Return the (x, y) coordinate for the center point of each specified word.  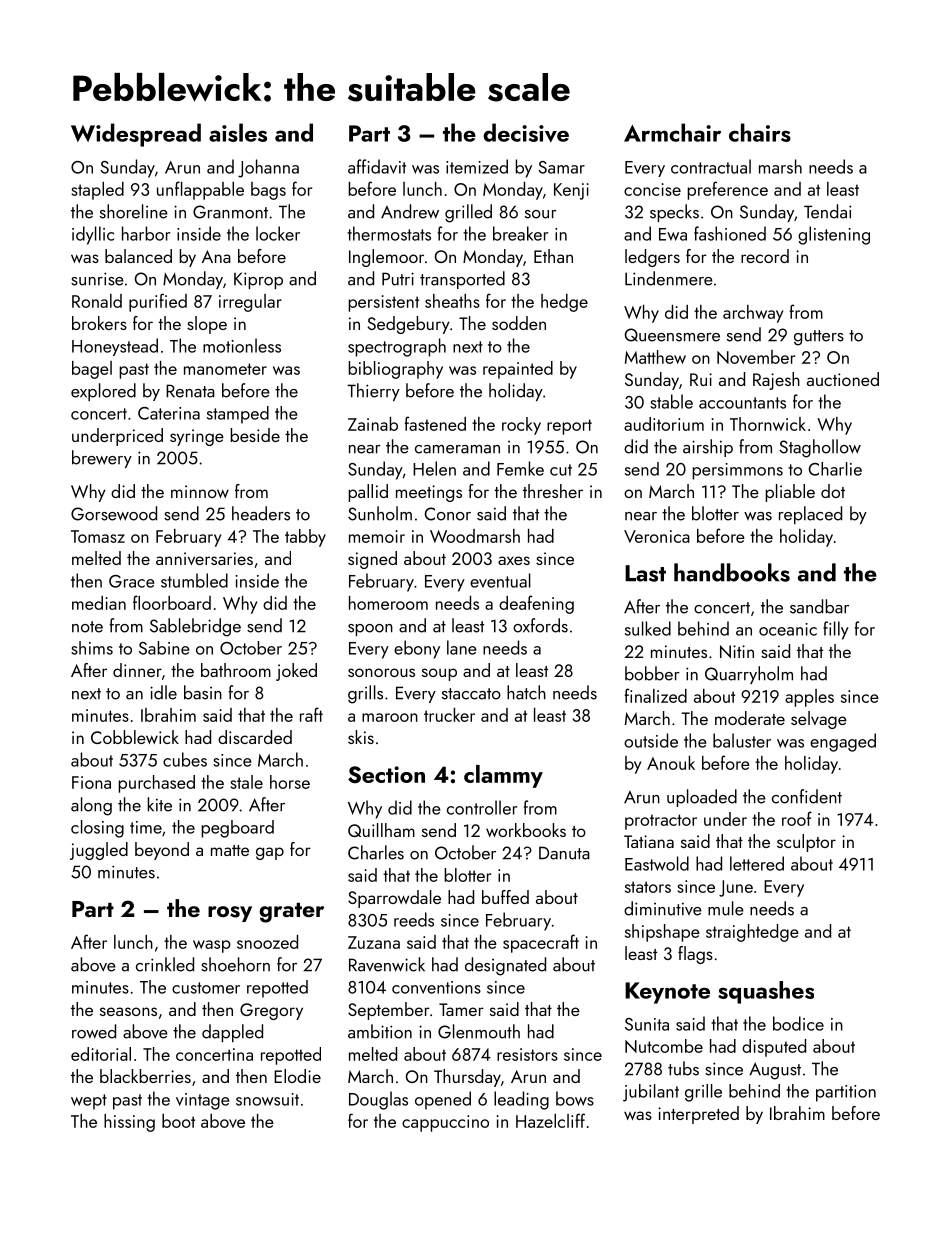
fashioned (730, 233)
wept (89, 1102)
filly (836, 630)
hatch (526, 692)
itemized (477, 166)
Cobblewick (135, 737)
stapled (97, 191)
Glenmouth (479, 1031)
